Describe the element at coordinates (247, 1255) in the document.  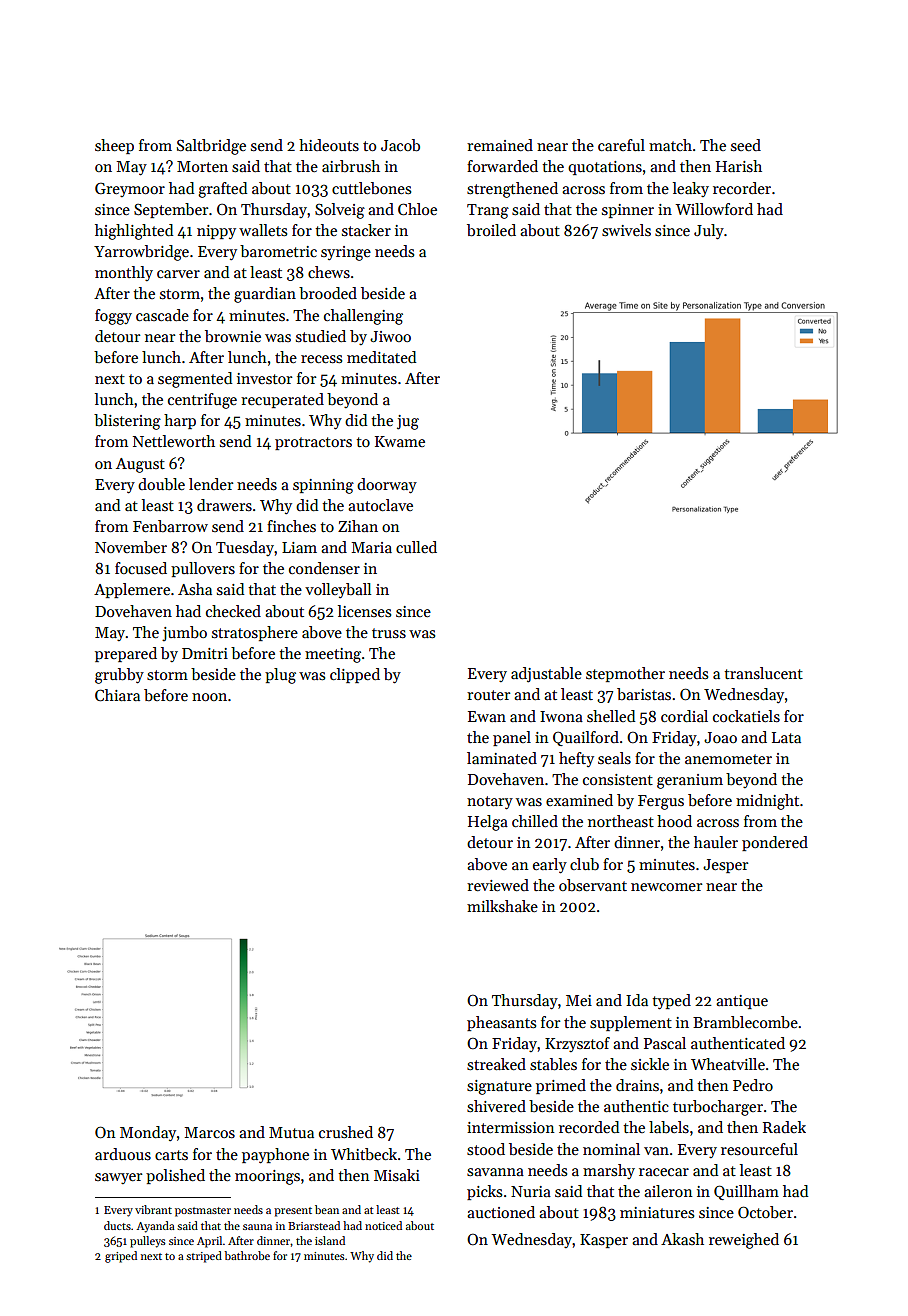
I see `bathrobe` at that location.
